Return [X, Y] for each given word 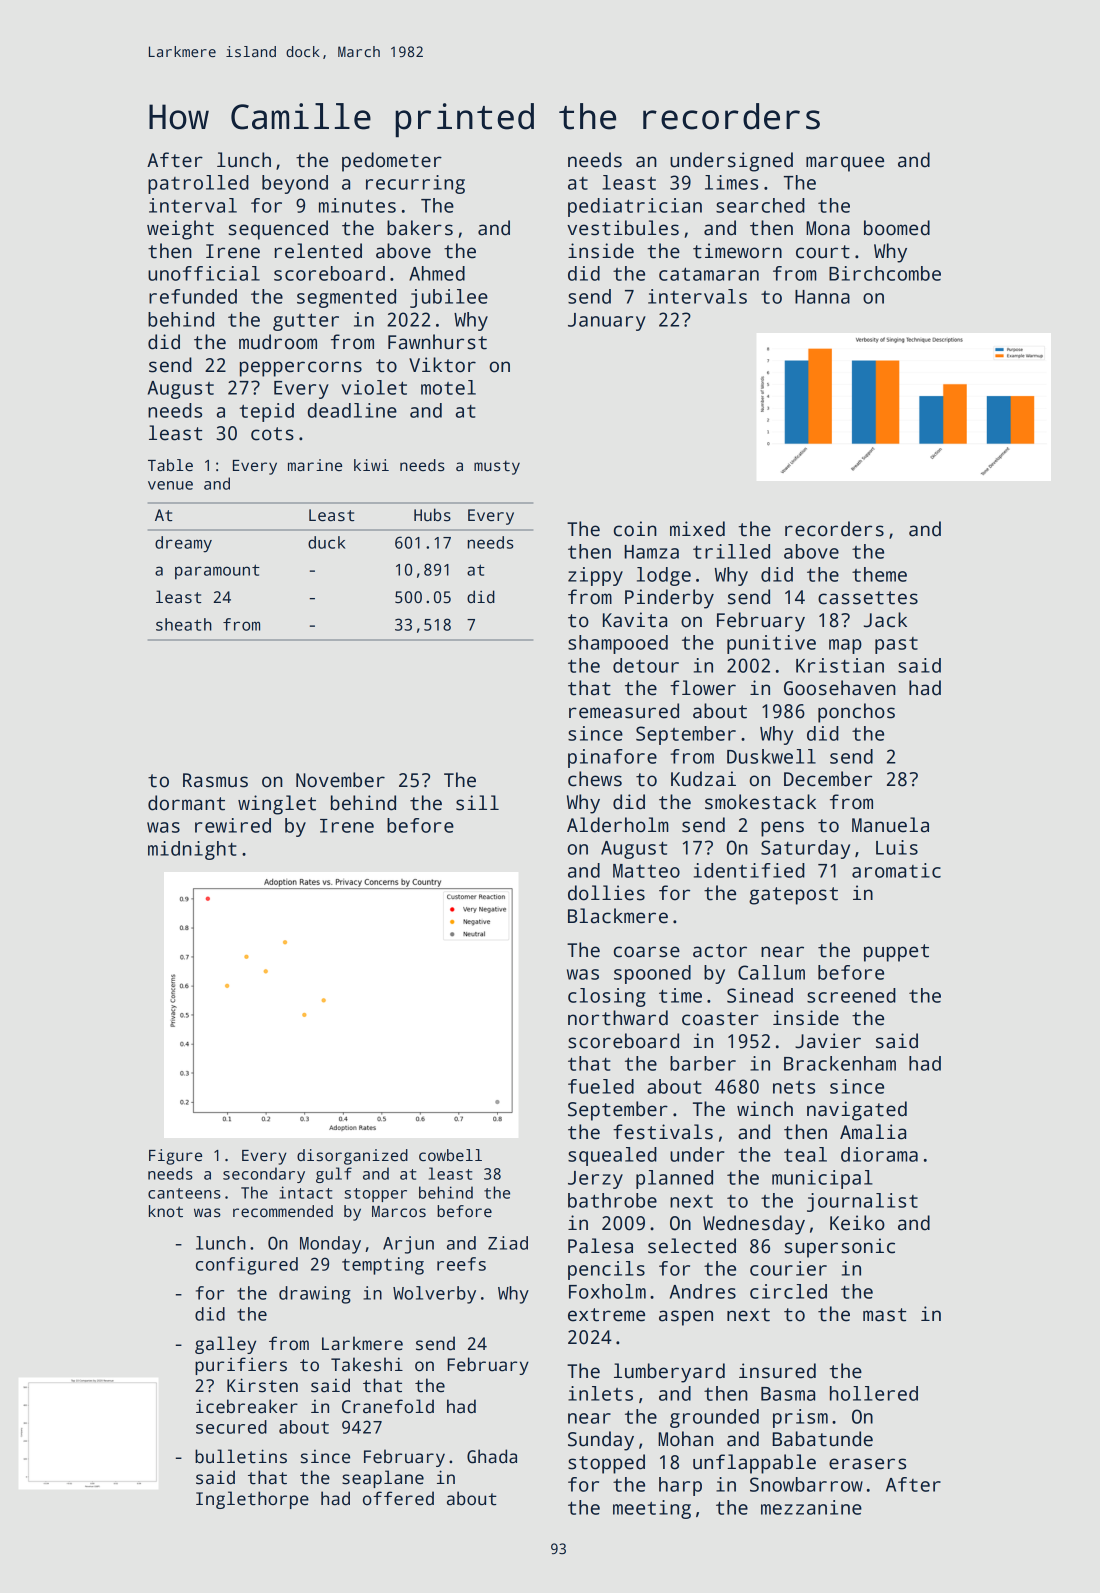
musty [497, 467]
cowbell [450, 1155]
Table [170, 465]
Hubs [432, 515]
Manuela [890, 825]
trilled [731, 551]
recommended [283, 1211]
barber [703, 1063]
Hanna [822, 297]
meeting [652, 1509]
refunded [193, 296]
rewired [233, 825]
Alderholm [618, 825]
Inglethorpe [252, 1500]
